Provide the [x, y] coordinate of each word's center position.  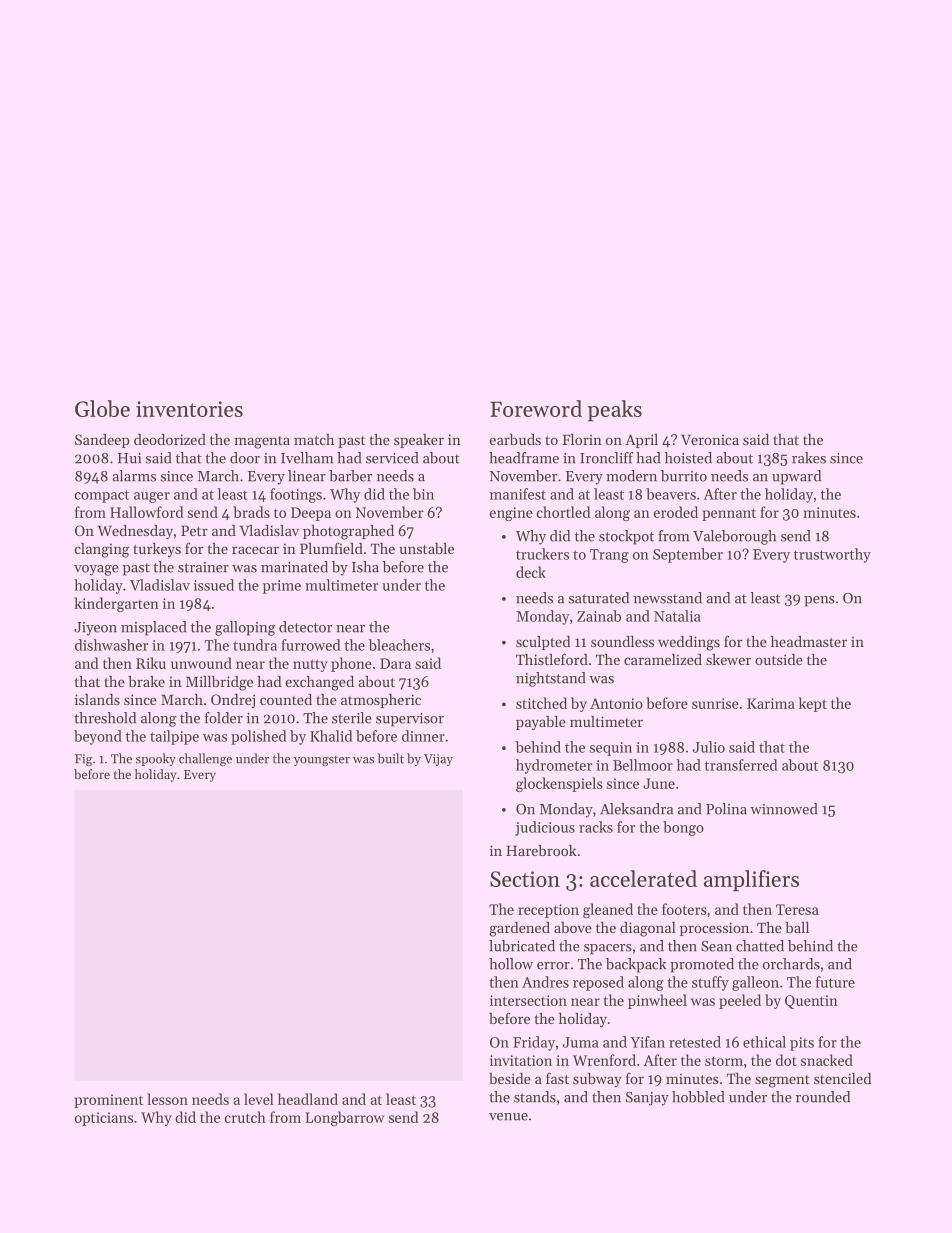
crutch [245, 1117]
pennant [729, 514]
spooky [156, 759]
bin [423, 494]
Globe [102, 408]
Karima [771, 703]
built [391, 758]
